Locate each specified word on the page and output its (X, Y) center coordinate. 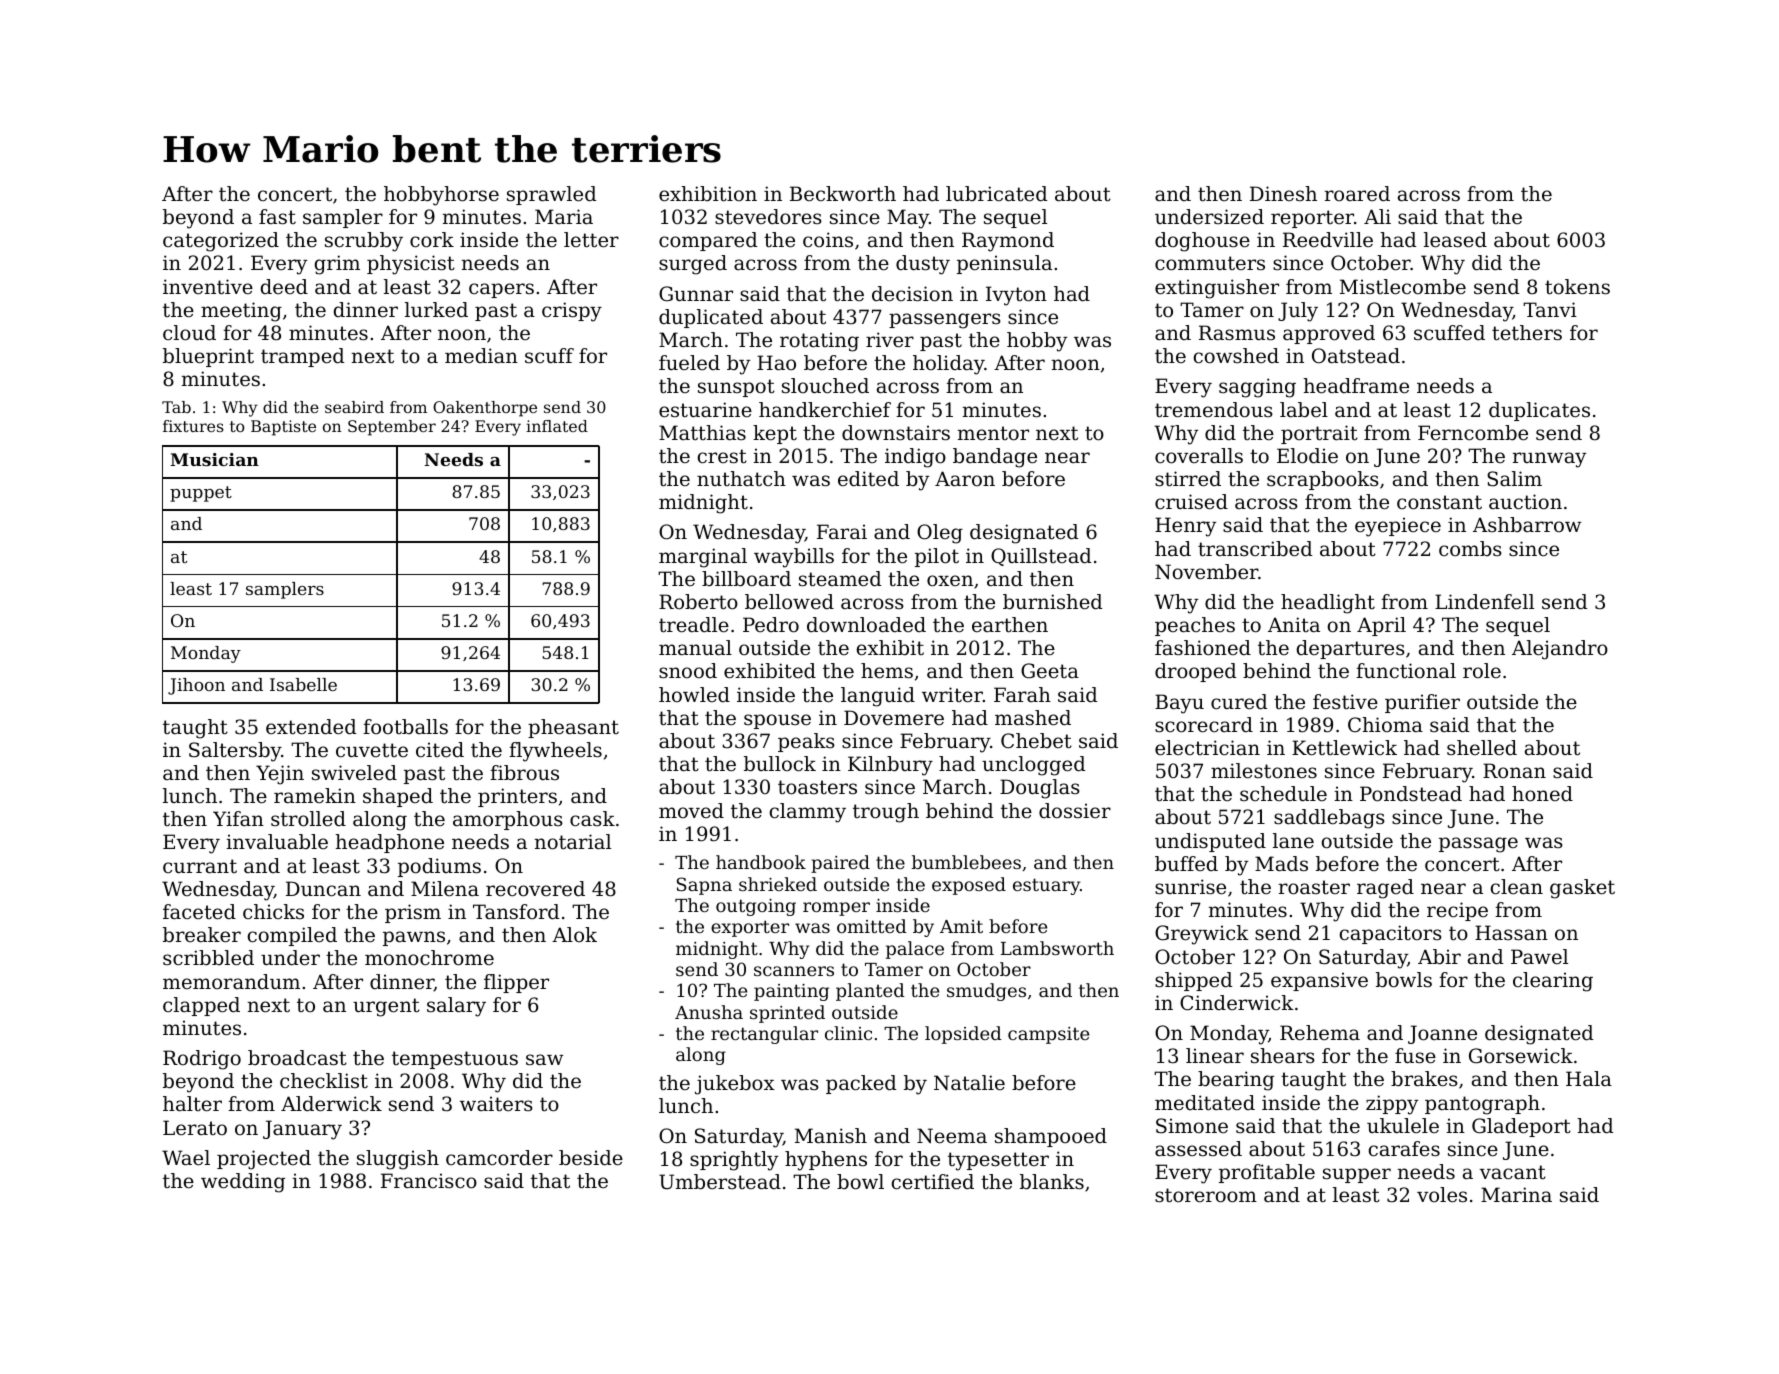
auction (1525, 502)
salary (456, 1007)
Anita (1294, 624)
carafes (1404, 1149)
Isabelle (303, 684)
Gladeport (1521, 1127)
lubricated (997, 194)
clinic (848, 1033)
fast (277, 217)
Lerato (195, 1128)
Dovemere (894, 717)
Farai (842, 531)
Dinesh (1283, 193)
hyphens (826, 1161)
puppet (201, 494)
